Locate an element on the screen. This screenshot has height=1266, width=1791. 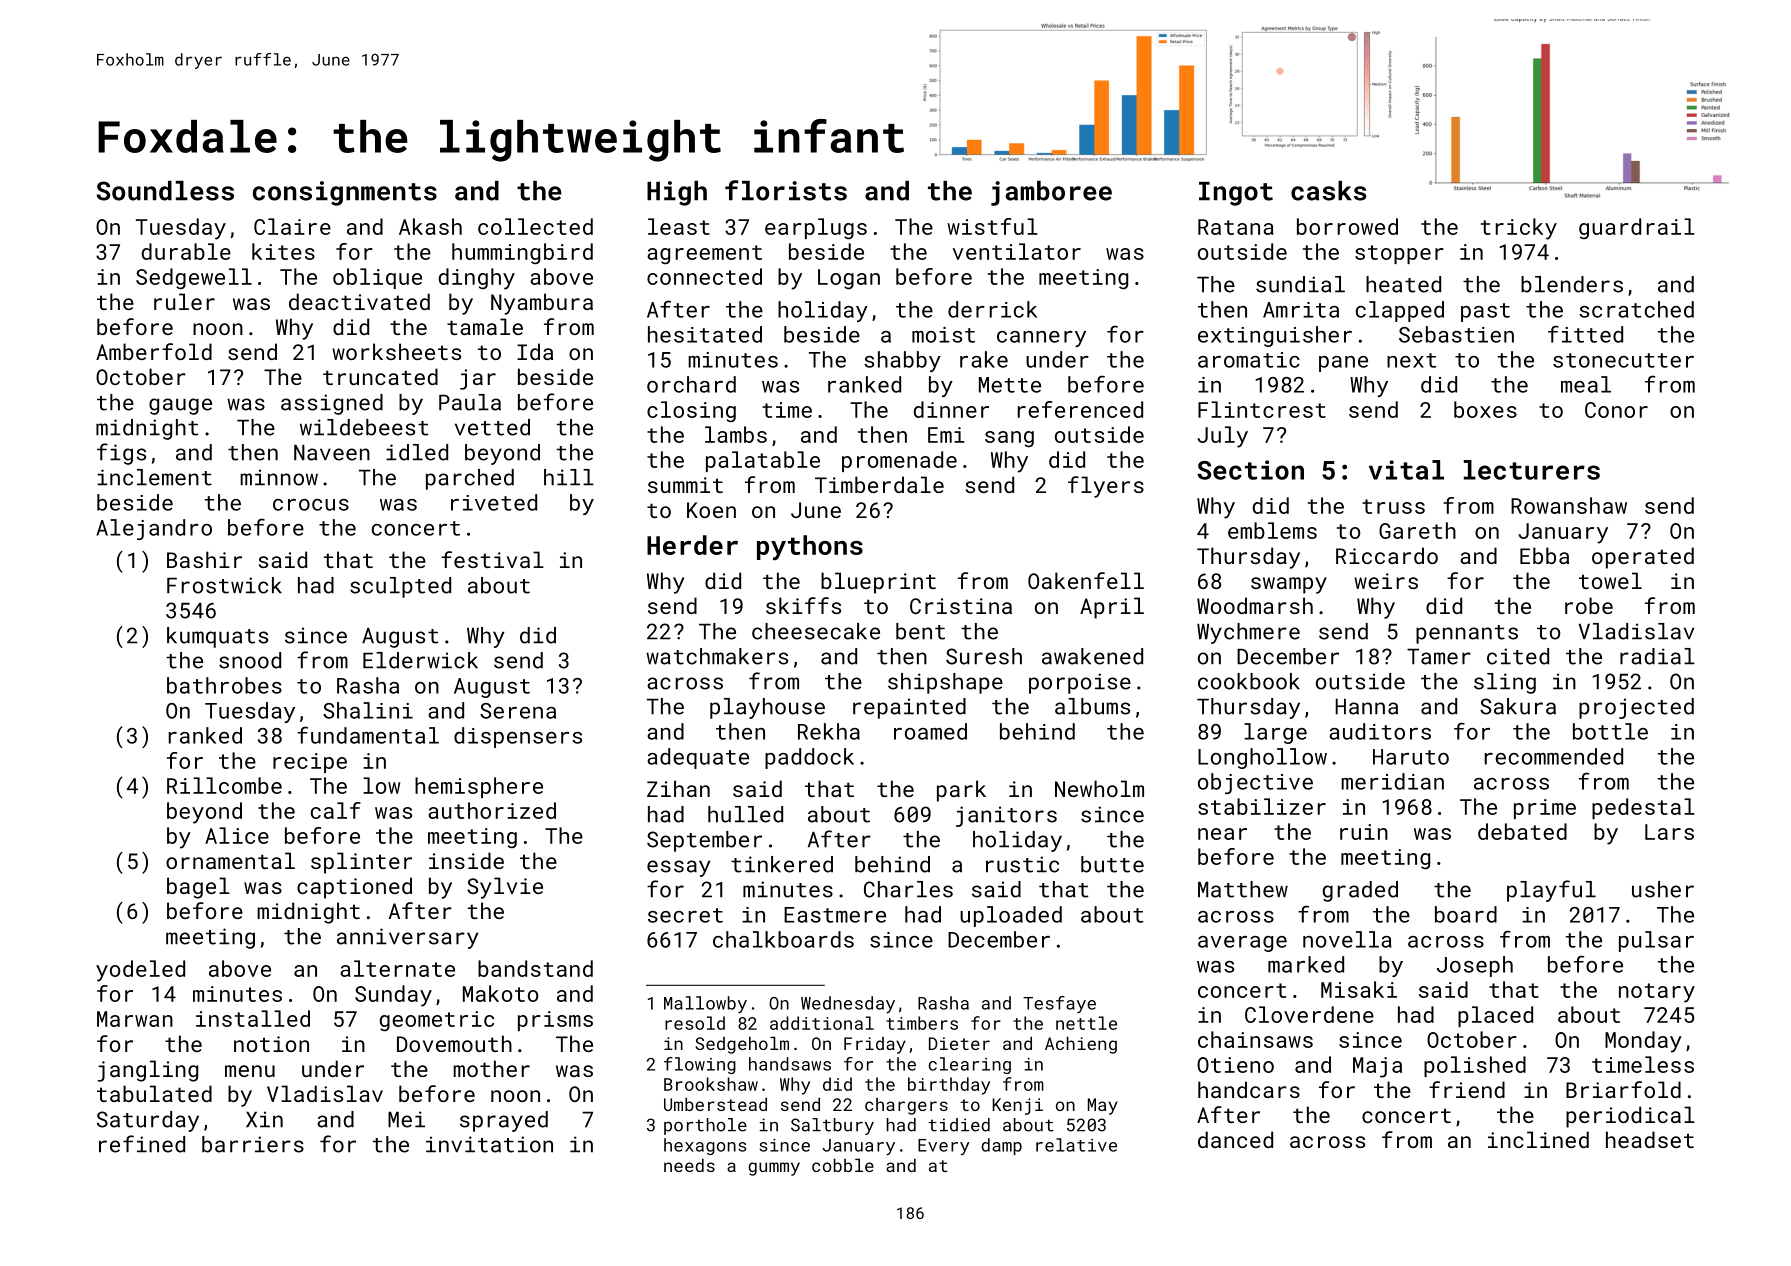
inside is located at coordinates (466, 860).
